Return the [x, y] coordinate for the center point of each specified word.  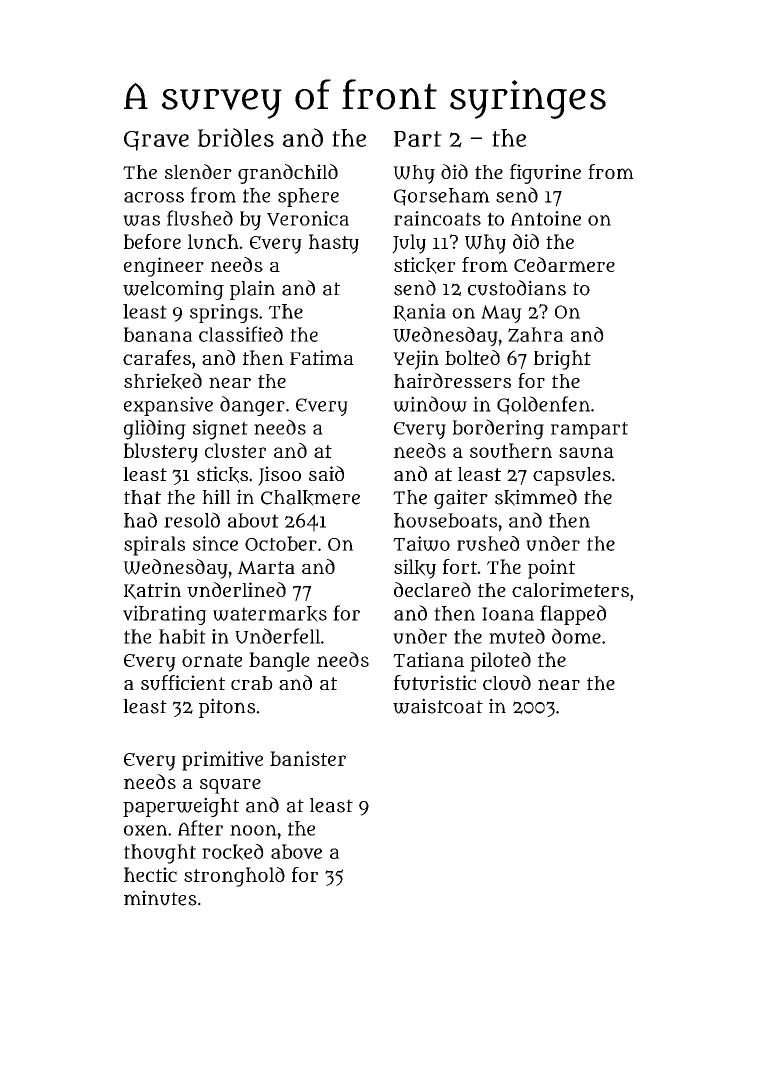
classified [241, 334]
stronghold [234, 877]
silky [415, 569]
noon [253, 830]
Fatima [322, 357]
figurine [545, 174]
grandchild [288, 174]
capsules [572, 476]
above [296, 851]
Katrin [152, 591]
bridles [236, 137]
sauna [586, 452]
